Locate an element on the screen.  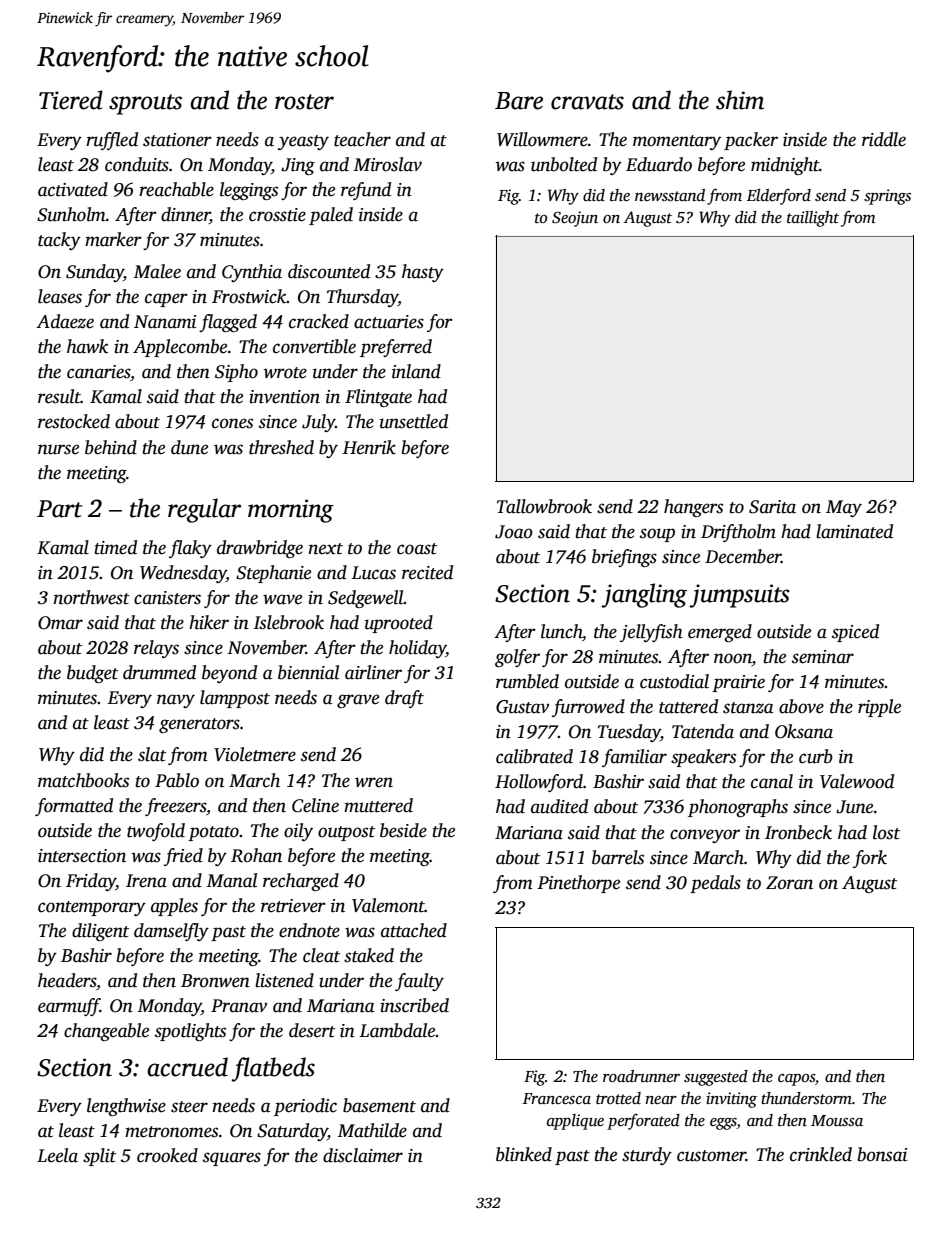
threshed is located at coordinates (281, 447).
